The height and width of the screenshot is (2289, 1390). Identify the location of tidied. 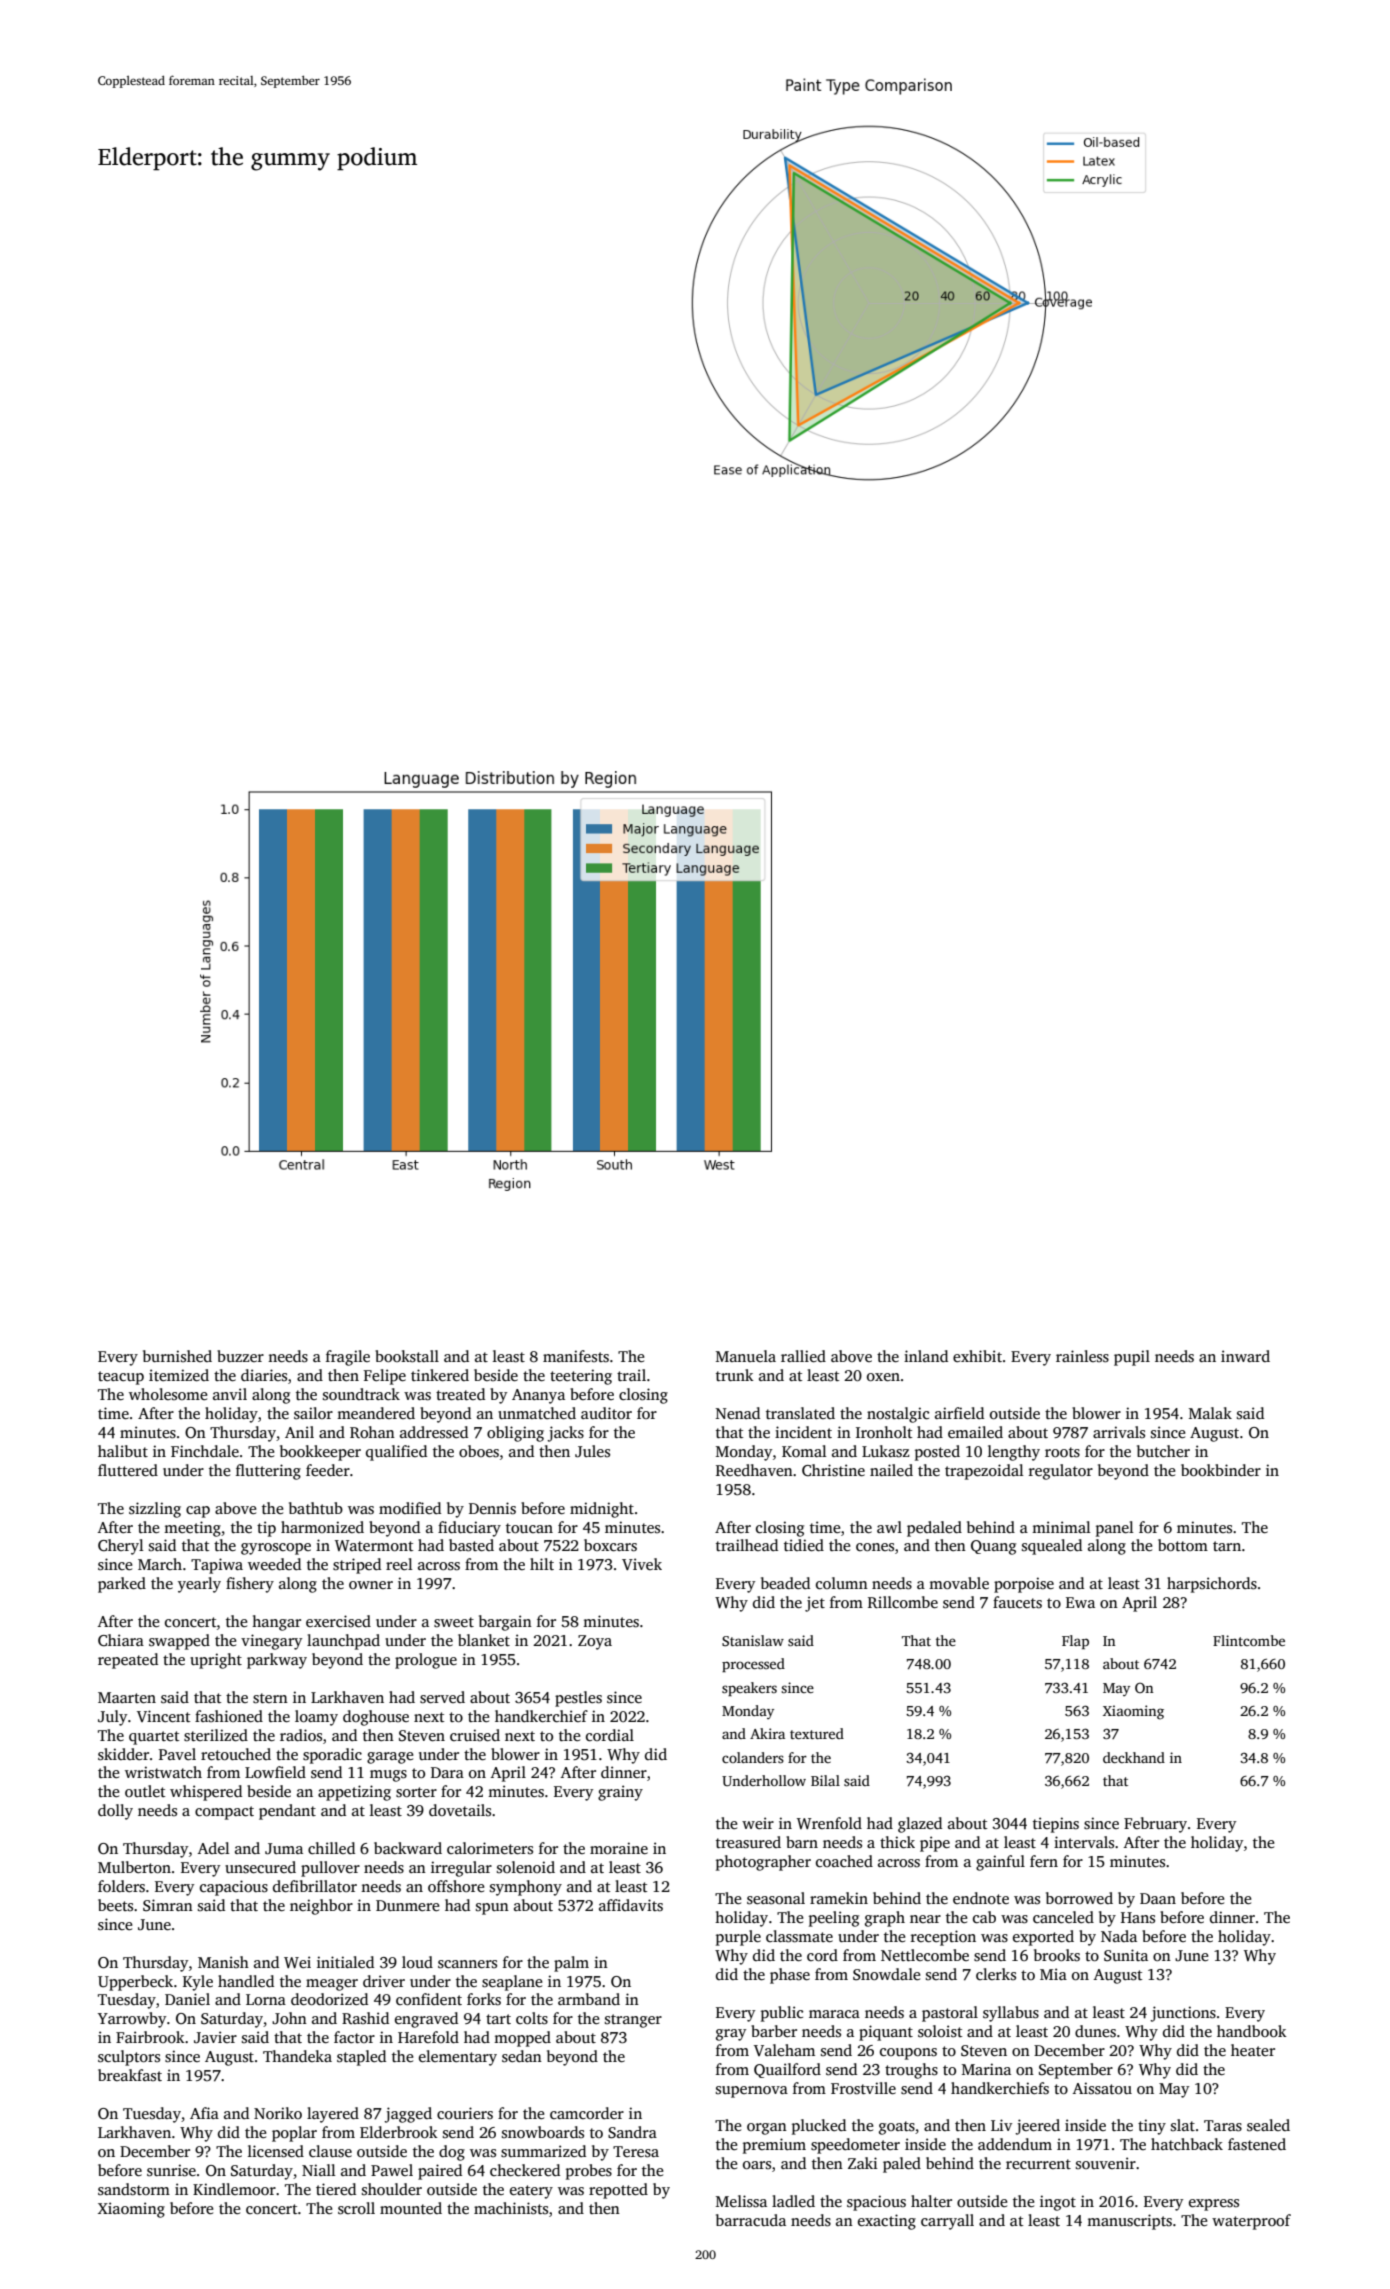
(804, 1545).
